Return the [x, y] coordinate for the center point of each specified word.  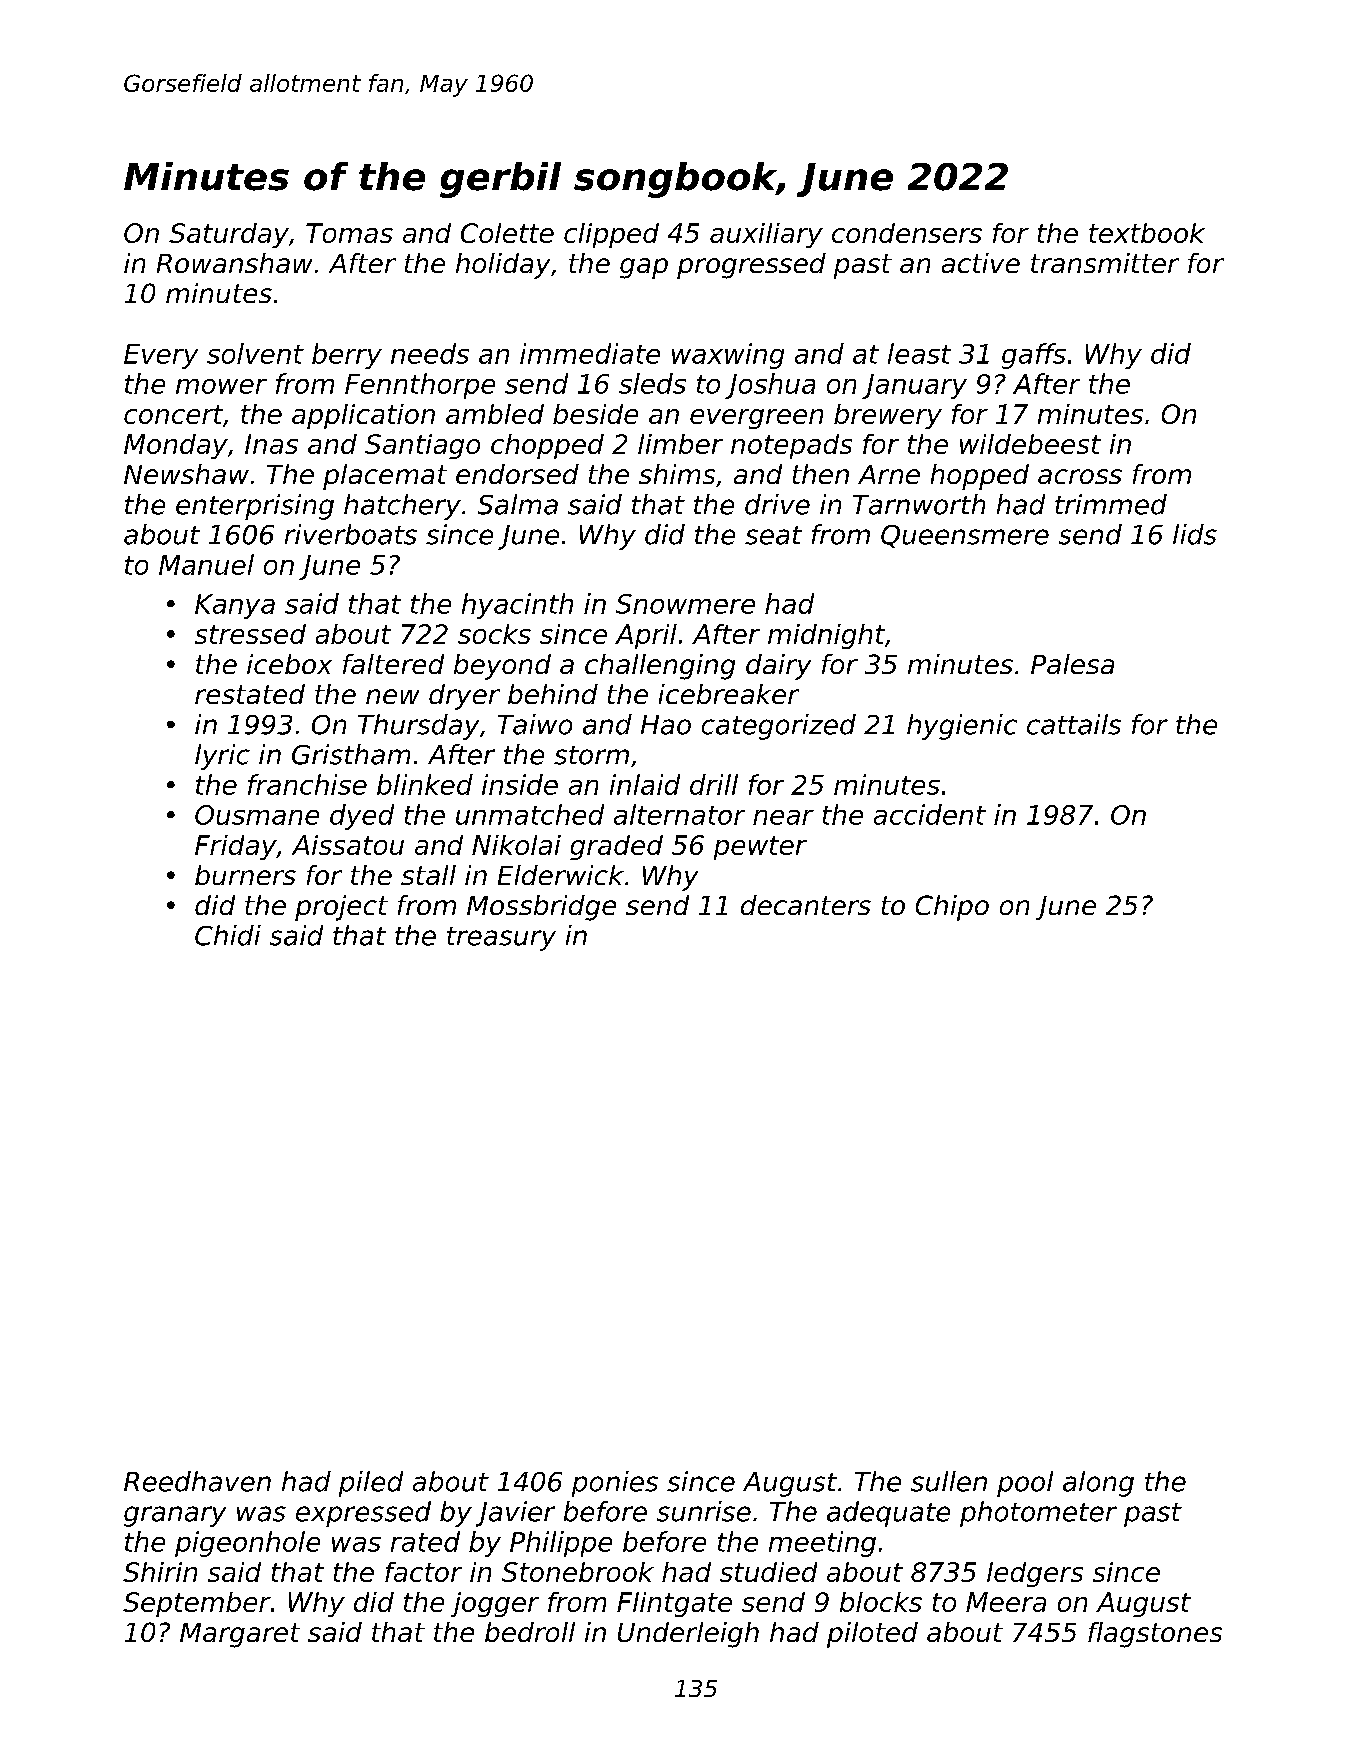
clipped [611, 235]
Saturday [229, 235]
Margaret [240, 1635]
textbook [1147, 233]
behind [553, 694]
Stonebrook [578, 1572]
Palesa [1072, 664]
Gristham [351, 754]
